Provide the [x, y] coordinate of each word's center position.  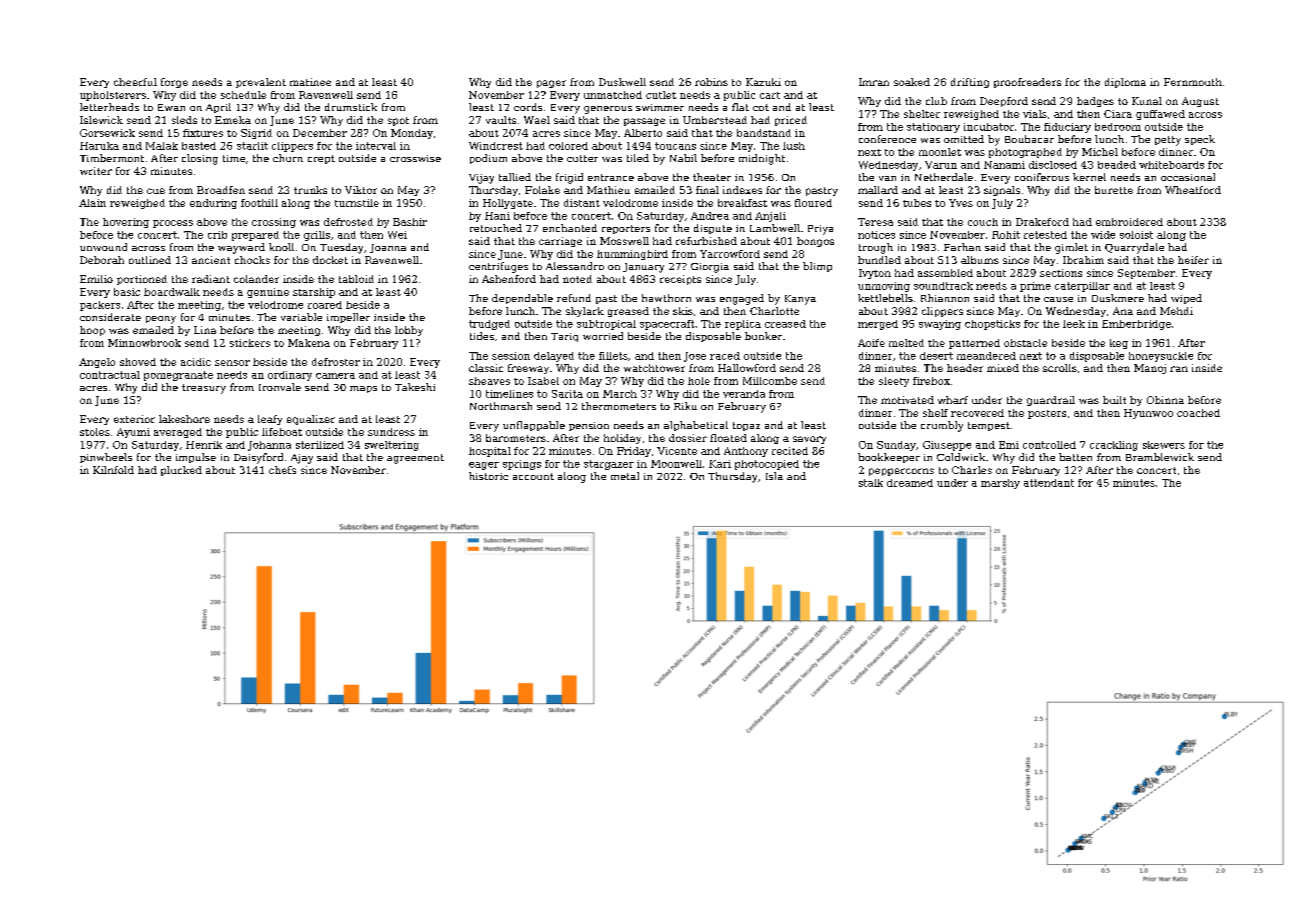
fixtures [203, 133]
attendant [1049, 483]
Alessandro [575, 266]
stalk [871, 483]
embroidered [1129, 222]
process [173, 224]
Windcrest [496, 146]
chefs [282, 470]
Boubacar [1029, 139]
